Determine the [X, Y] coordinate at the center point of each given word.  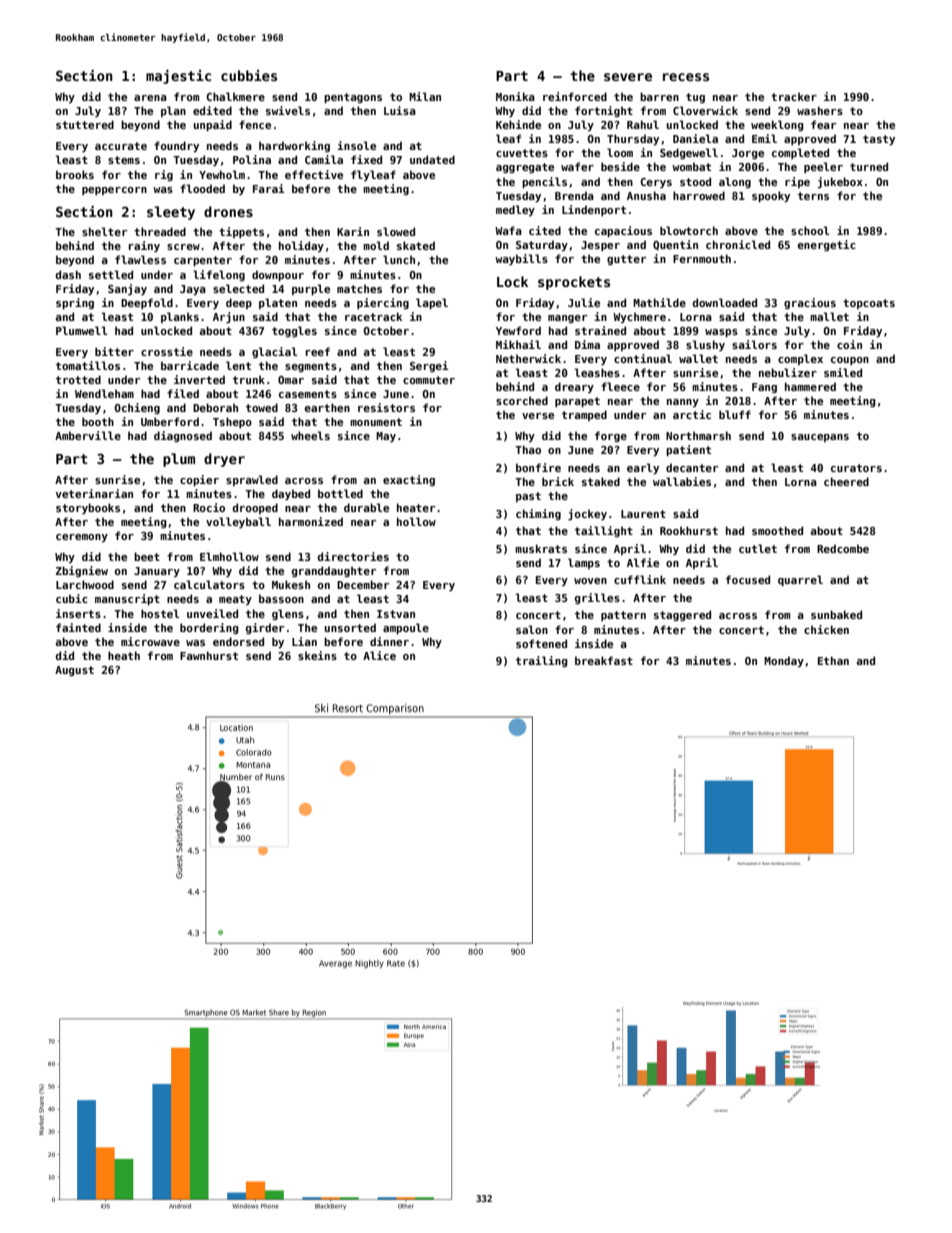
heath [124, 655]
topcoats [869, 304]
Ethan [833, 660]
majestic [178, 77]
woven [590, 581]
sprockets [574, 283]
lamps [584, 563]
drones [228, 211]
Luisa [400, 110]
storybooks [88, 508]
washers [820, 110]
